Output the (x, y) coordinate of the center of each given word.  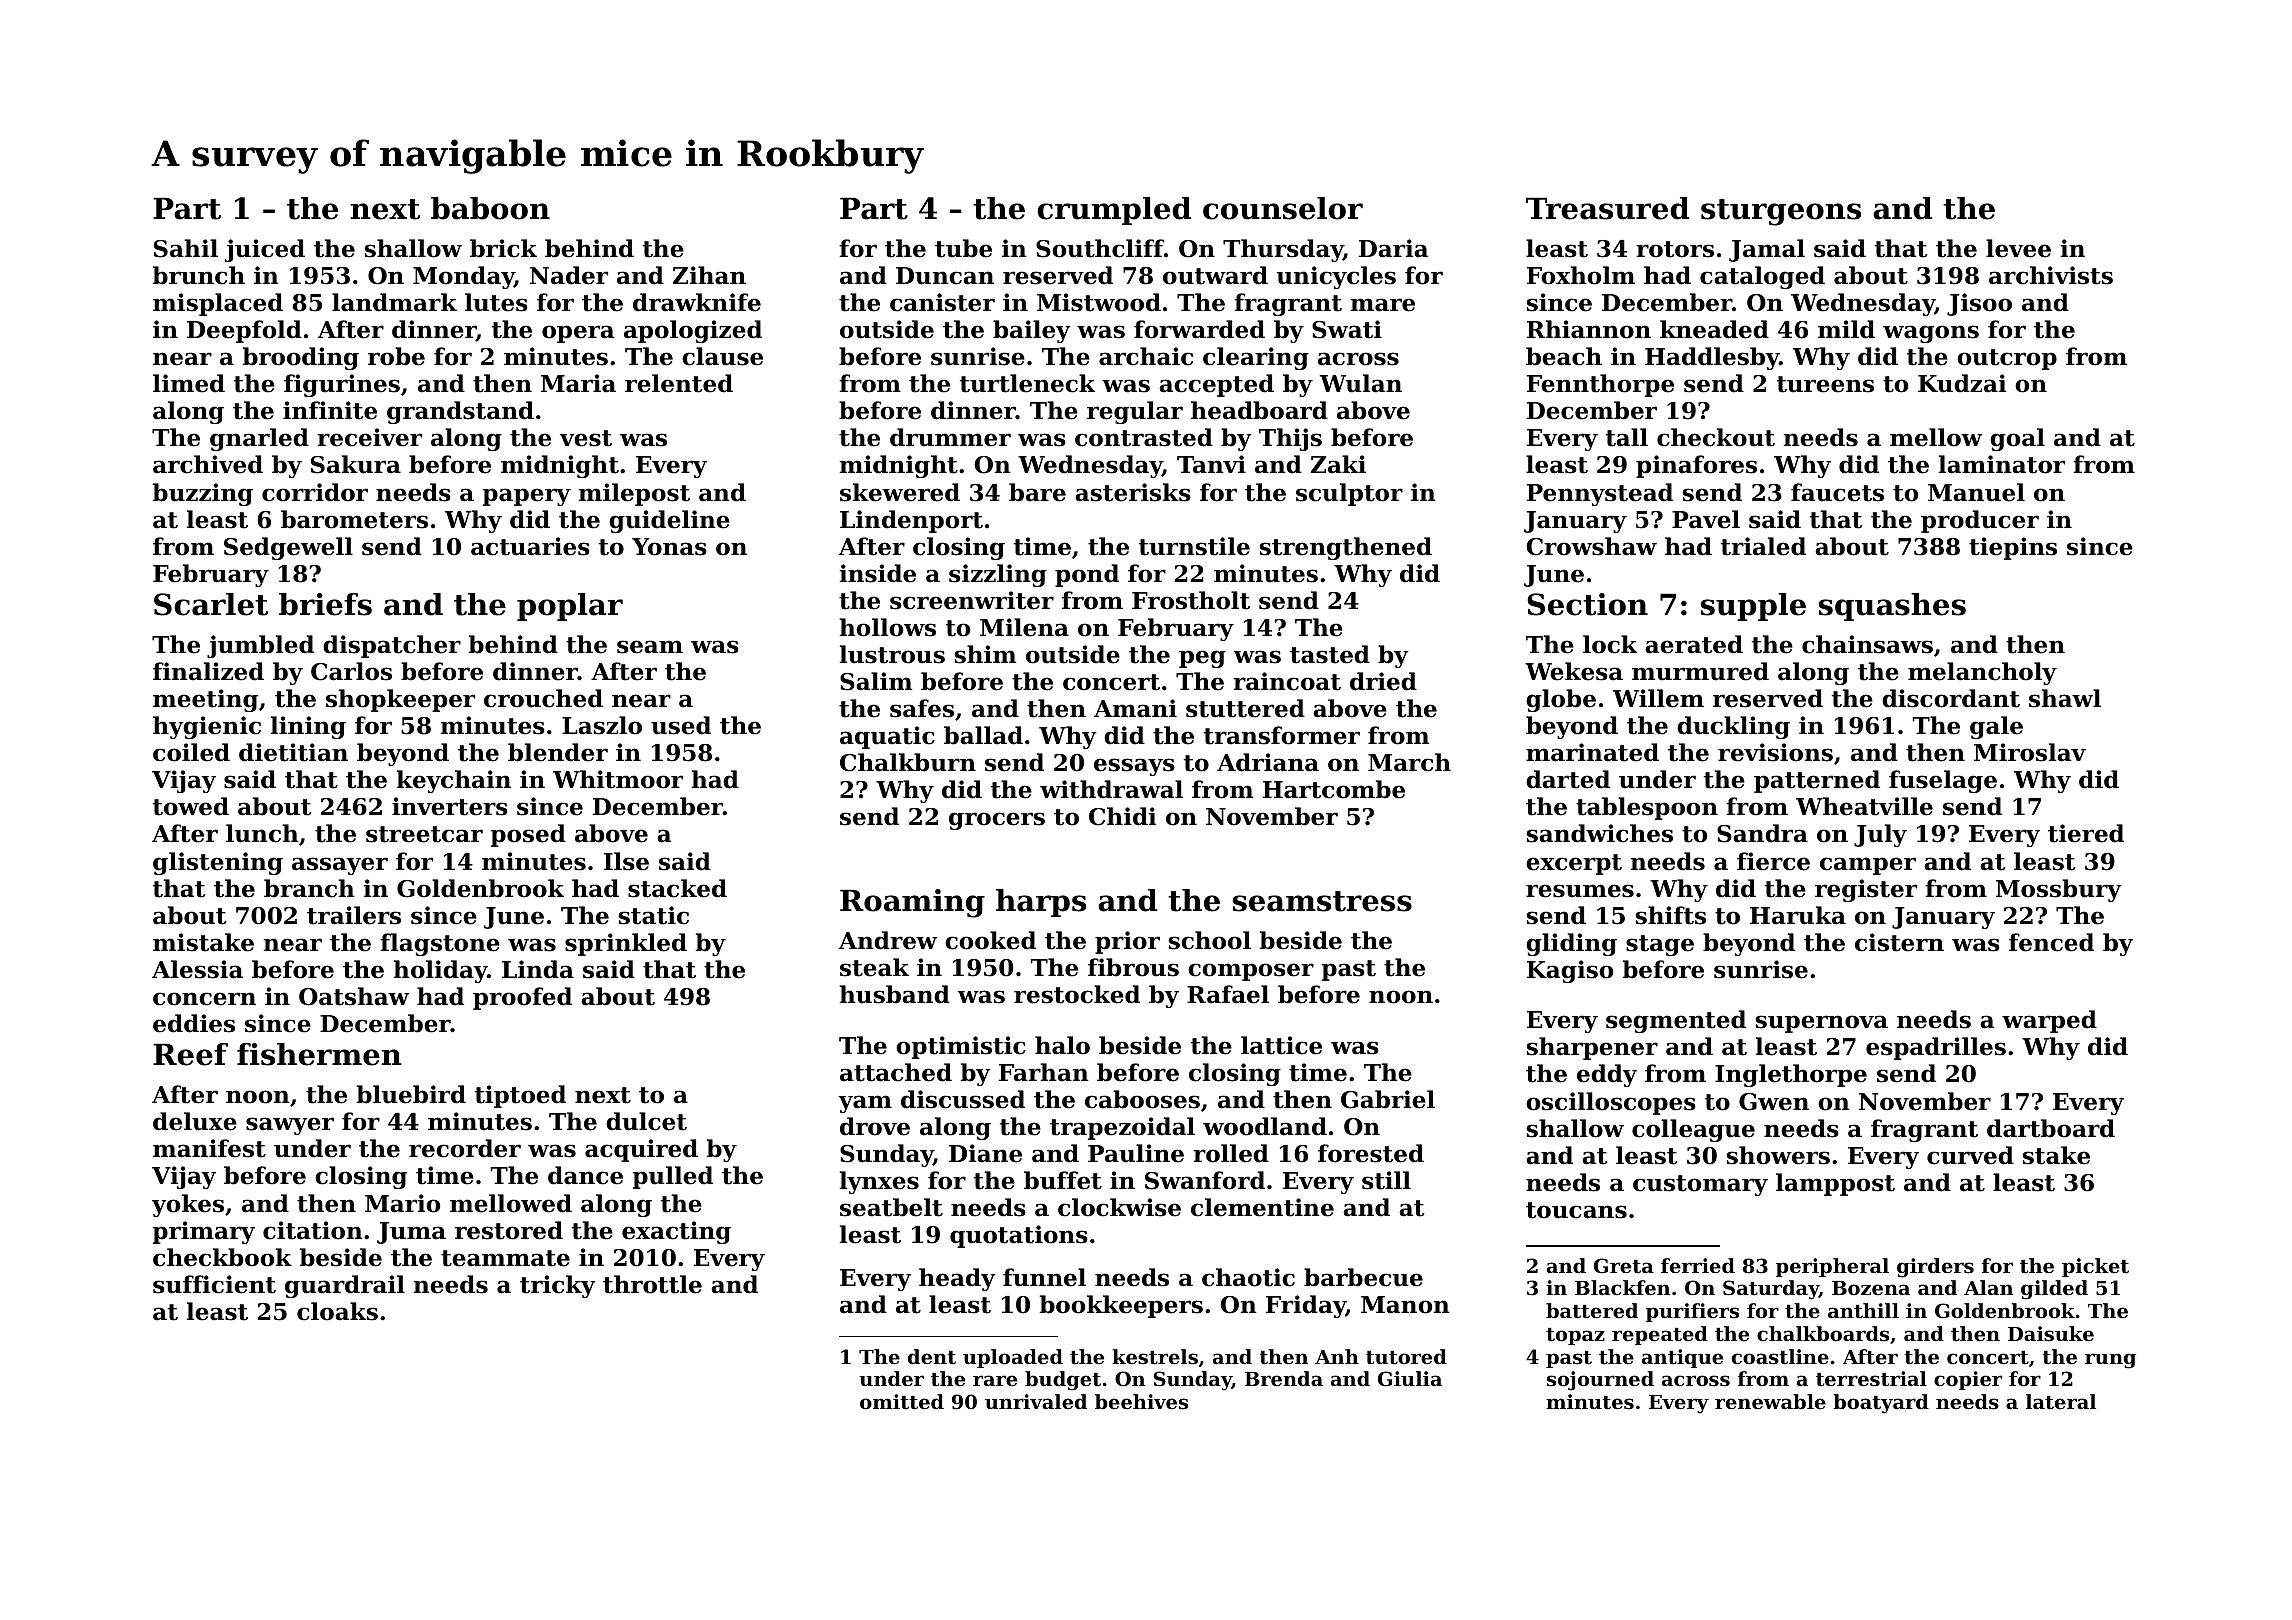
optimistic (961, 1047)
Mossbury (2059, 890)
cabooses (1142, 1099)
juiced (265, 250)
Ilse (626, 861)
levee (2018, 248)
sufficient (214, 1284)
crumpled (1114, 211)
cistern (1899, 942)
